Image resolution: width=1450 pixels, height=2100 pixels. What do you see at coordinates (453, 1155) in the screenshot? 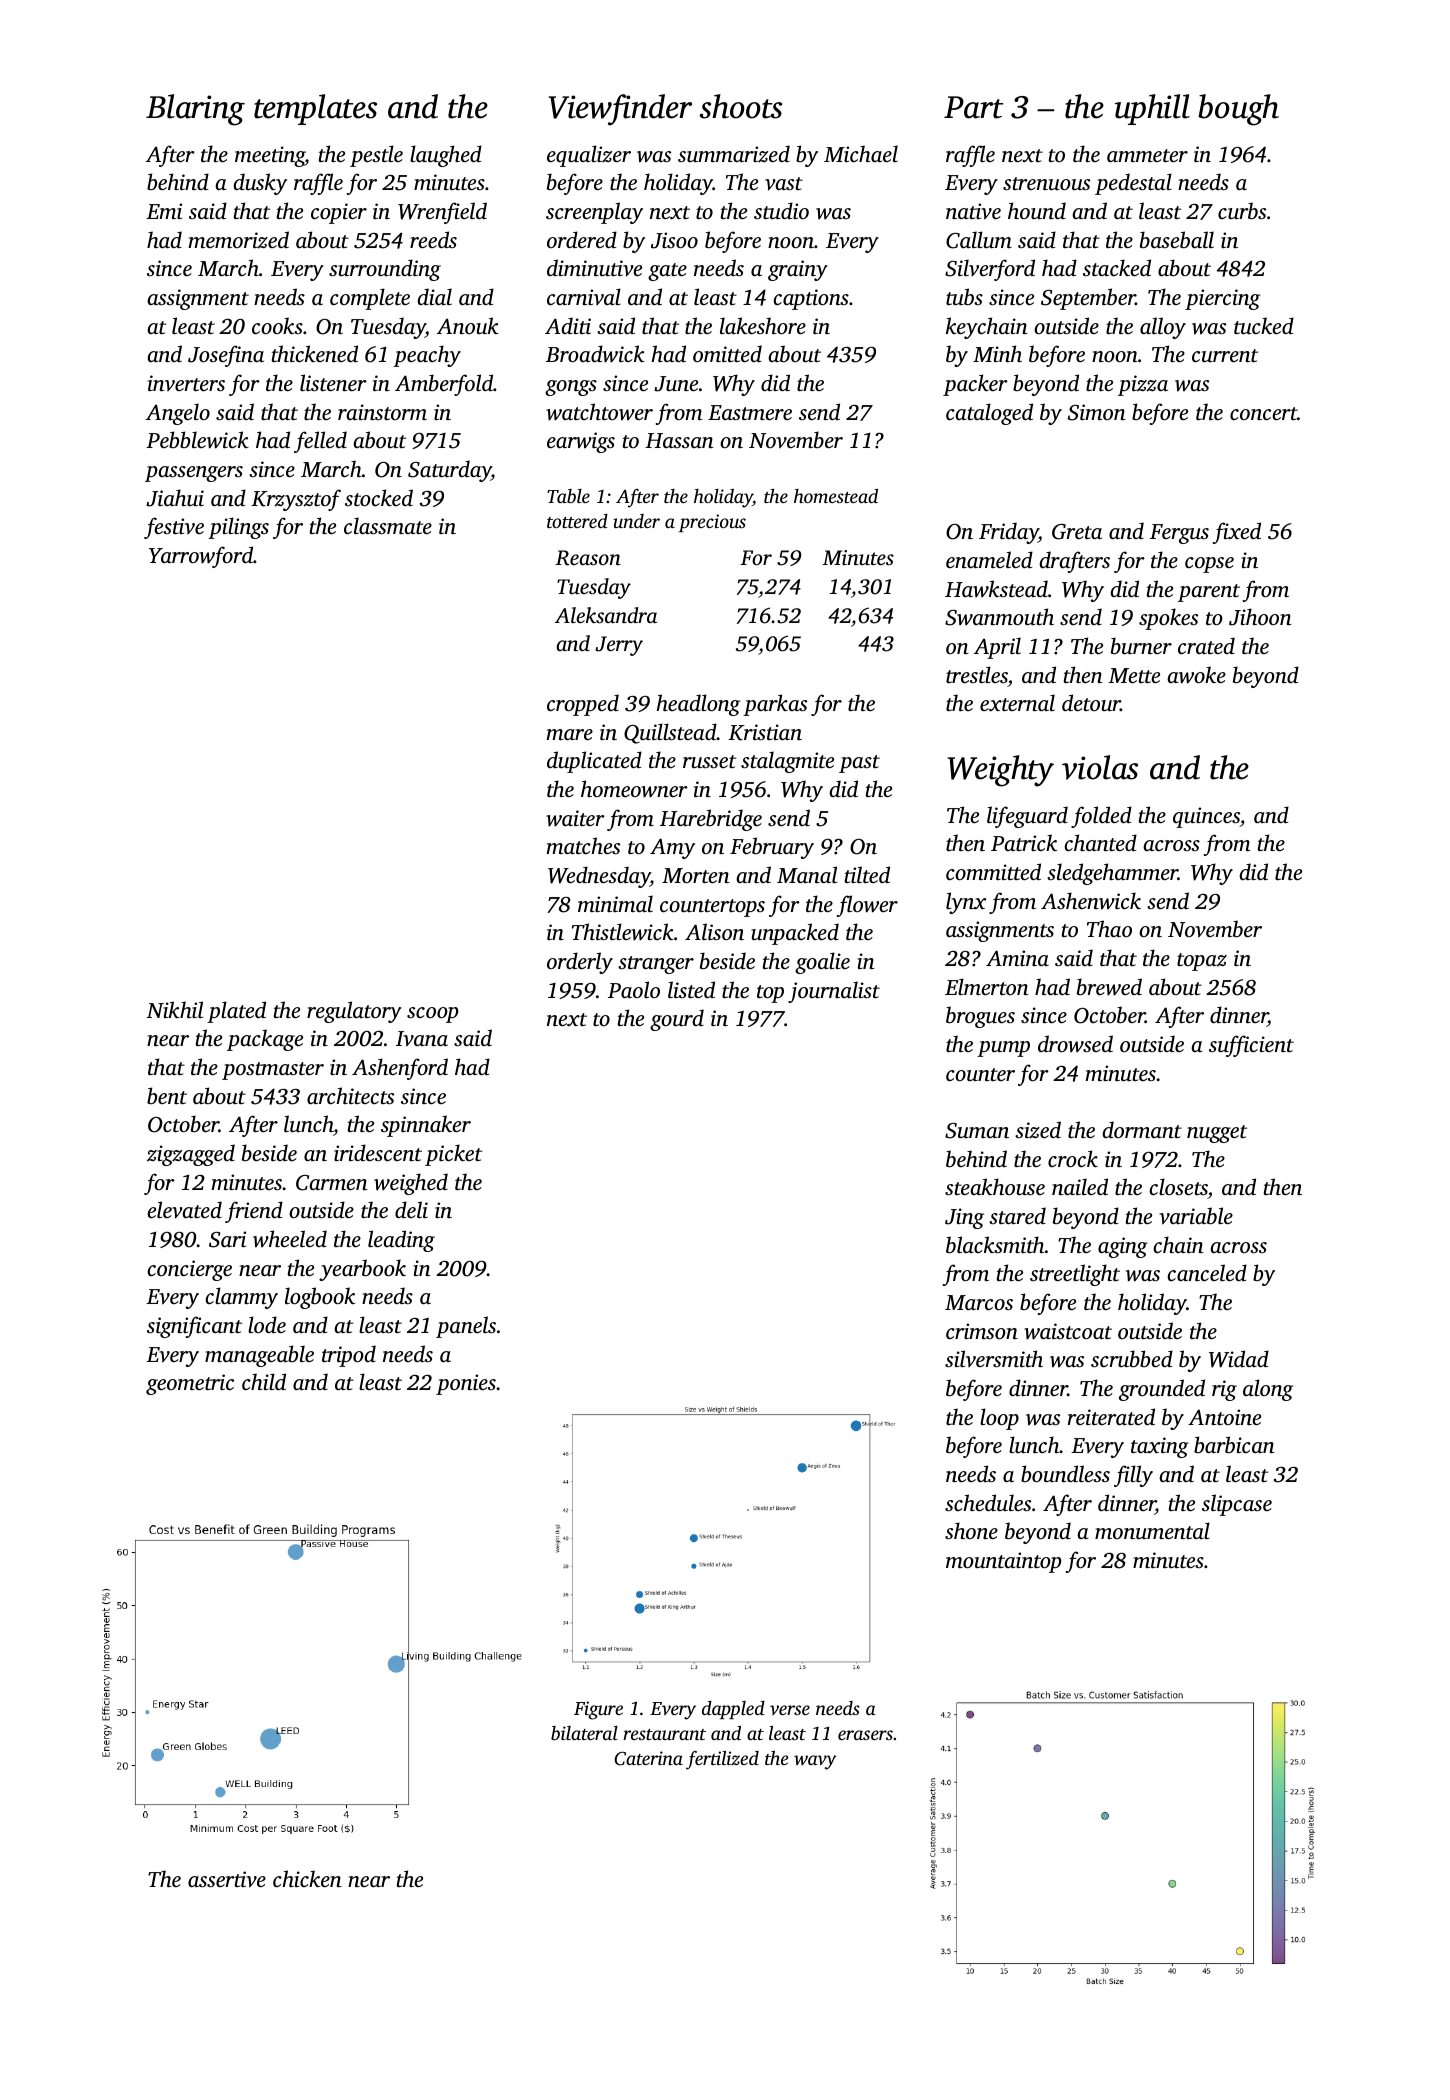
I see `picket` at bounding box center [453, 1155].
